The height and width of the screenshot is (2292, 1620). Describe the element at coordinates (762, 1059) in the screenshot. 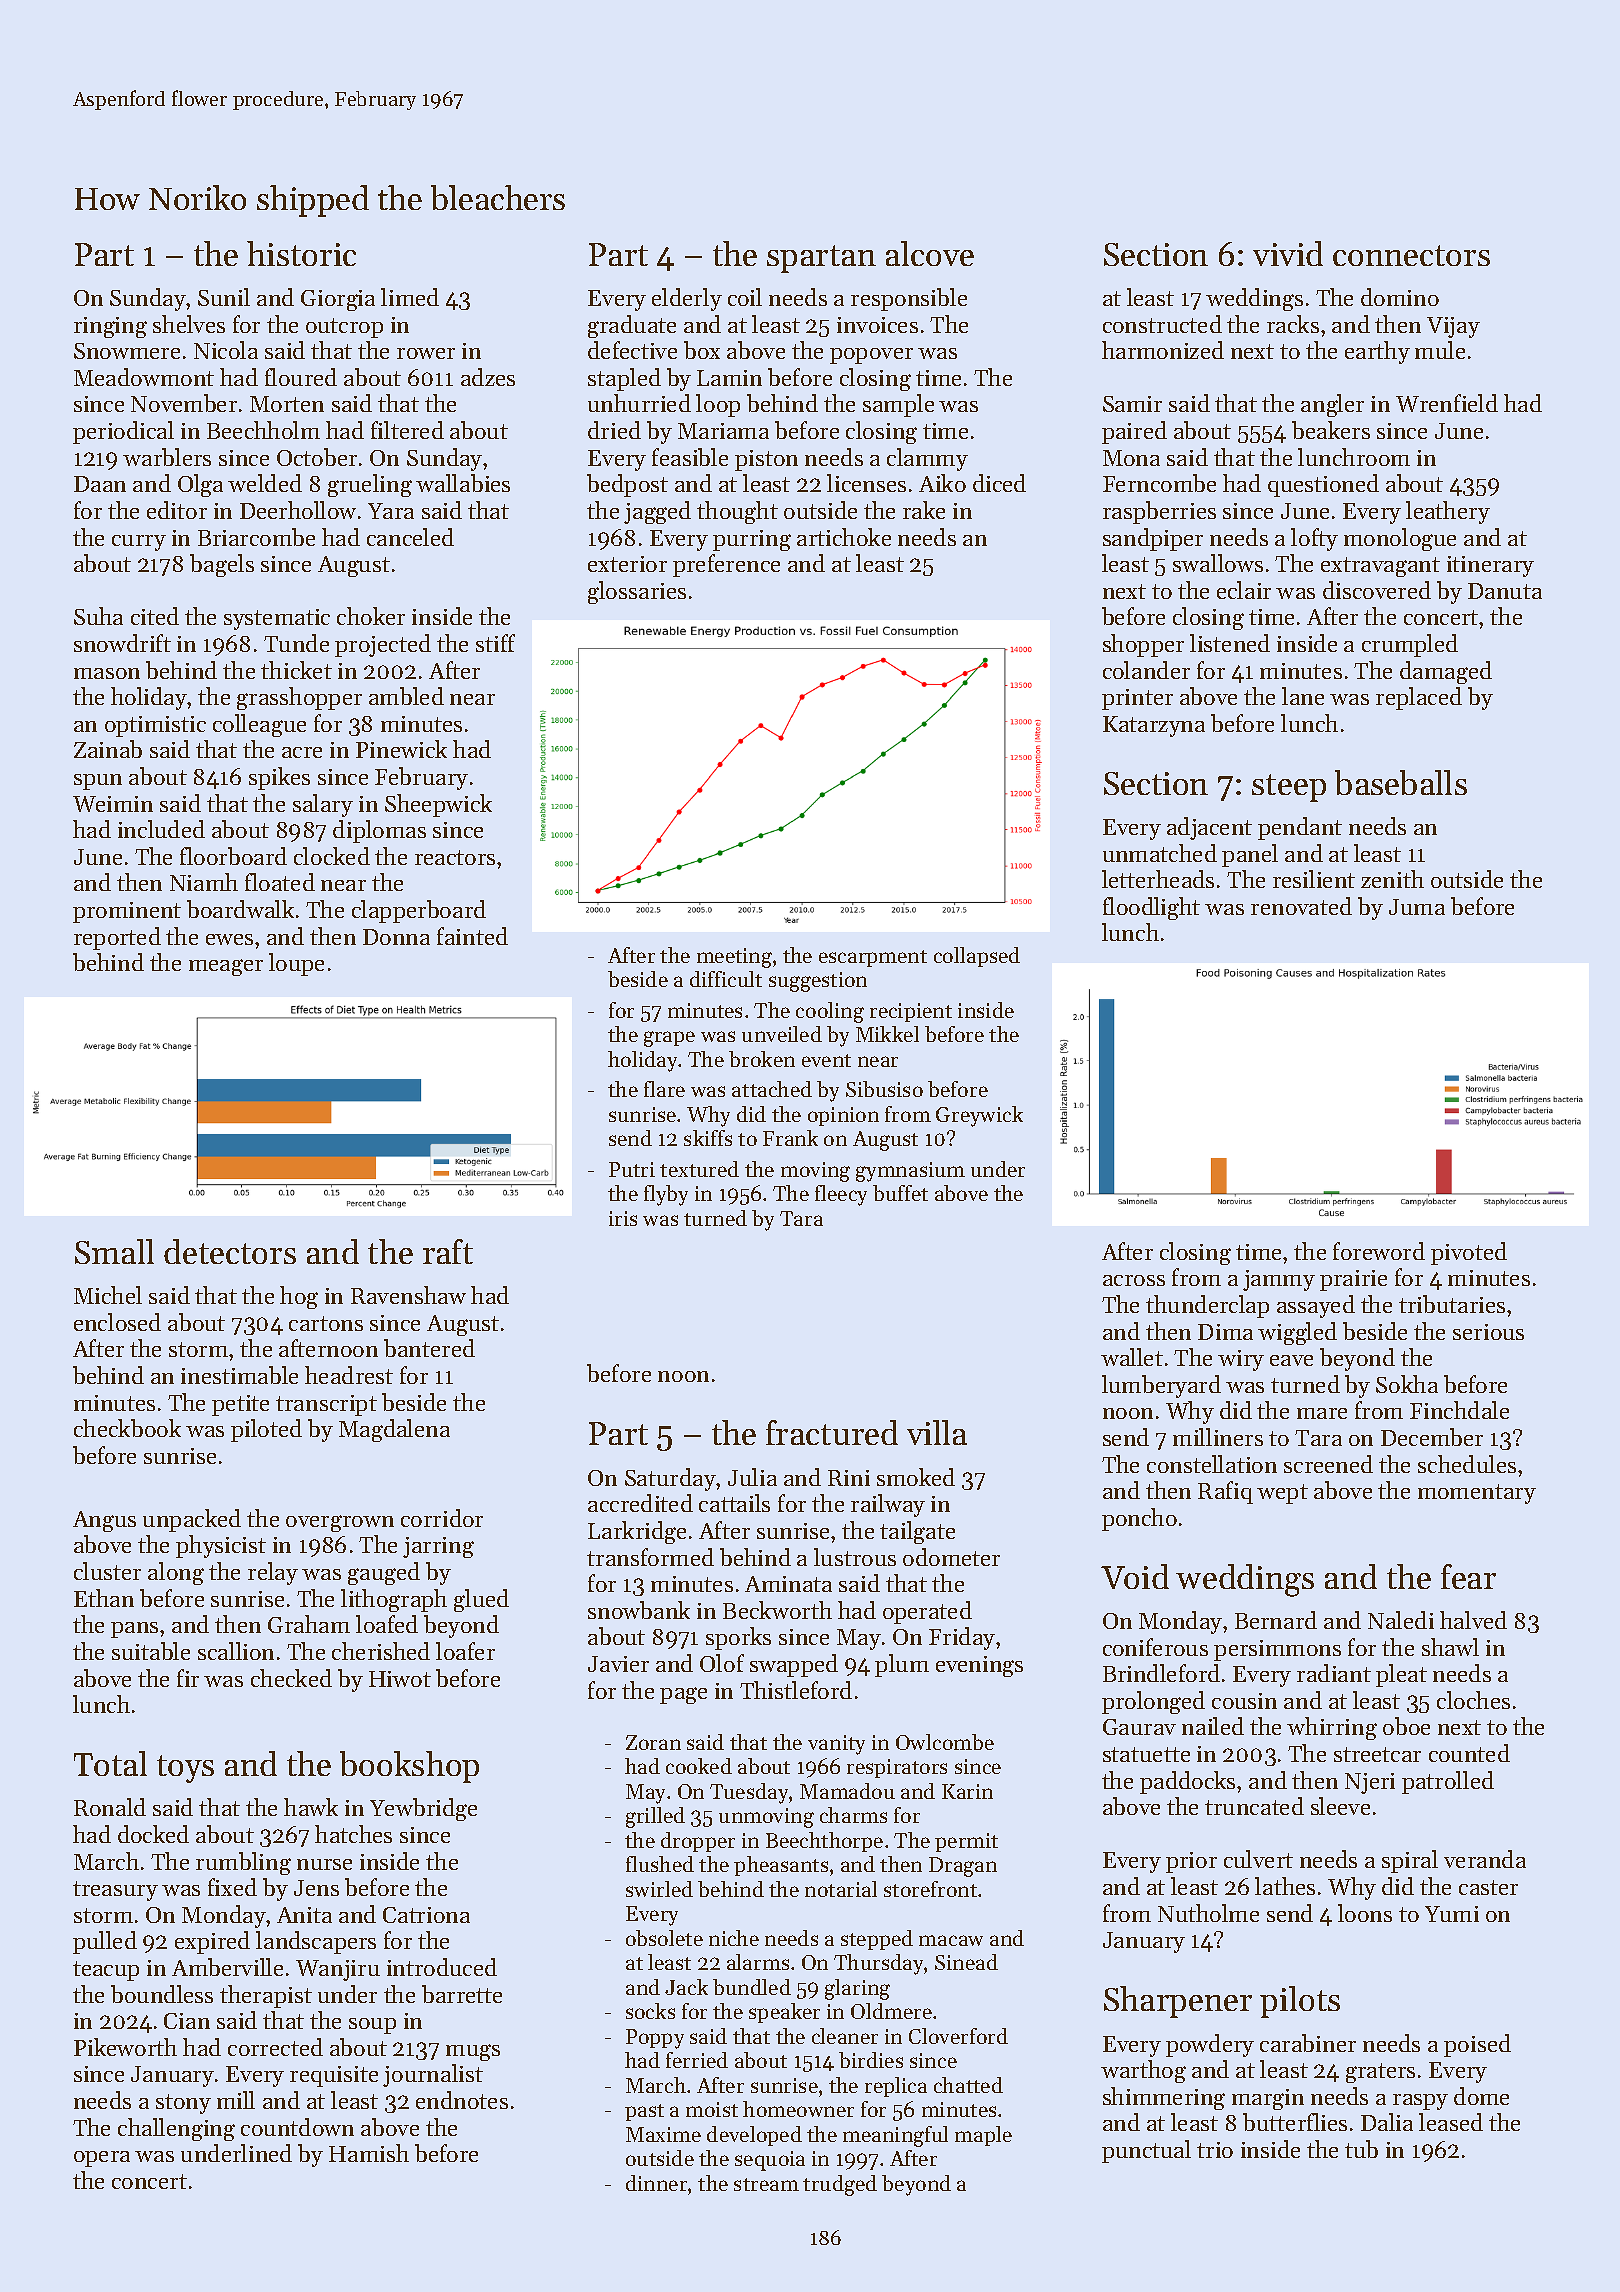

I see `broken` at that location.
